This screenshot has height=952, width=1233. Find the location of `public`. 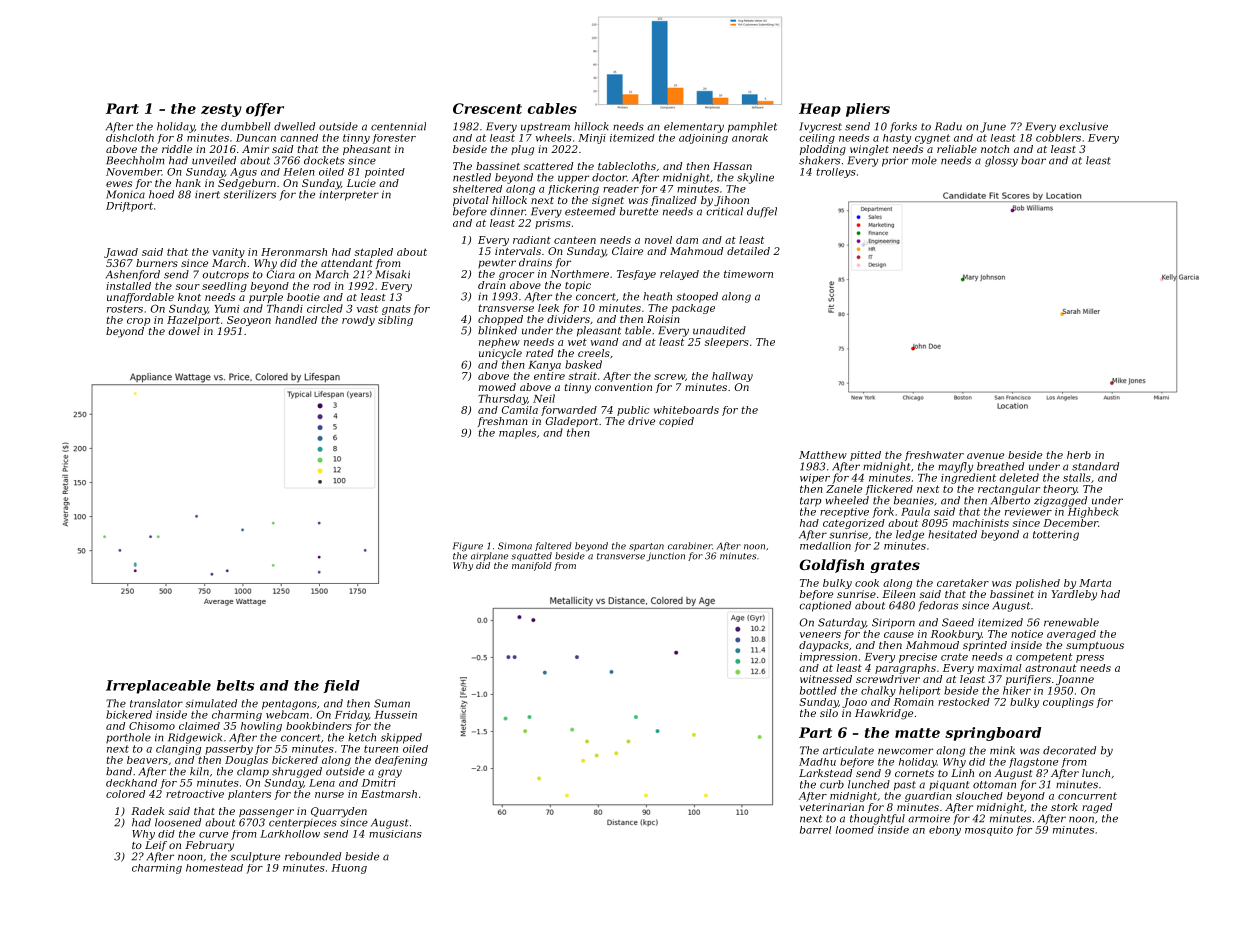

public is located at coordinates (633, 411).
